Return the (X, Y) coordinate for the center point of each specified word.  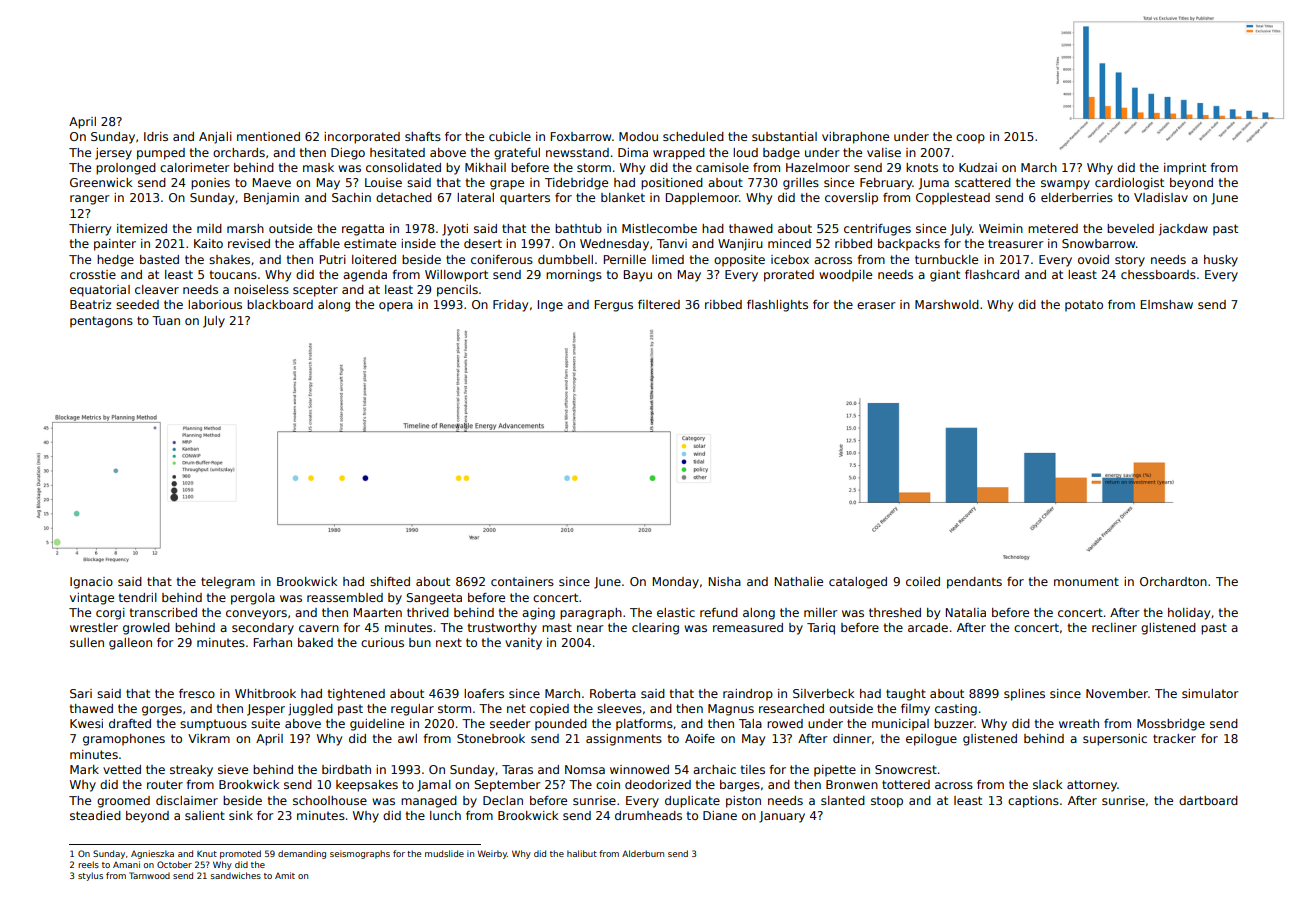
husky (1221, 261)
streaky (191, 771)
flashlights (777, 306)
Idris (156, 136)
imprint (1185, 169)
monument (1086, 581)
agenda (365, 276)
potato (1084, 306)
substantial (784, 136)
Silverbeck (823, 693)
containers (522, 581)
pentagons (101, 322)
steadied (95, 815)
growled (146, 629)
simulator (1210, 693)
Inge (550, 306)
